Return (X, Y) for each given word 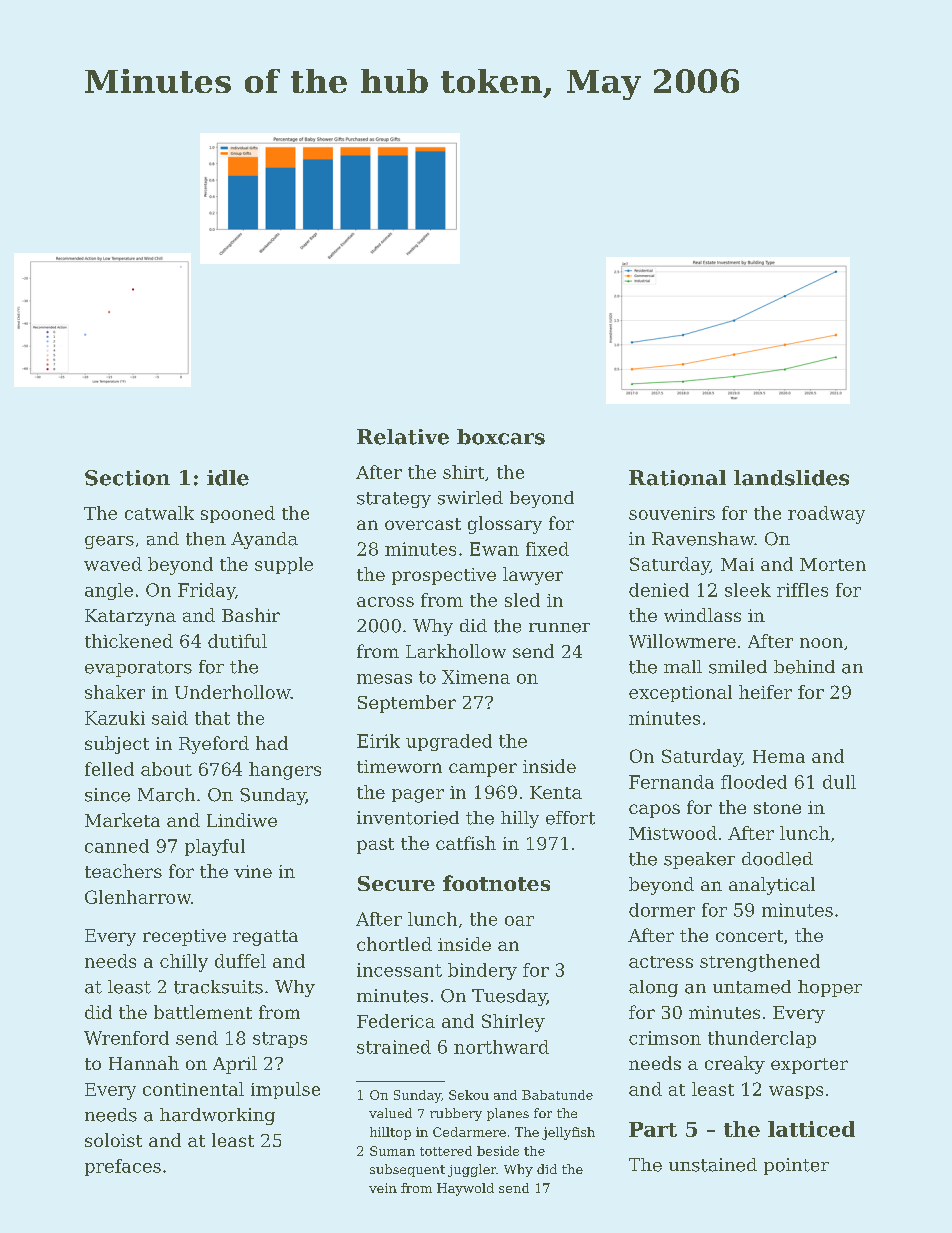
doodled (777, 859)
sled (522, 600)
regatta (265, 938)
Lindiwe (242, 820)
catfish (466, 843)
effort (570, 818)
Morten (833, 564)
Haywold (465, 1189)
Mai (737, 564)
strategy (394, 500)
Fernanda (671, 782)
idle (228, 478)
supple (284, 565)
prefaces (123, 1167)
